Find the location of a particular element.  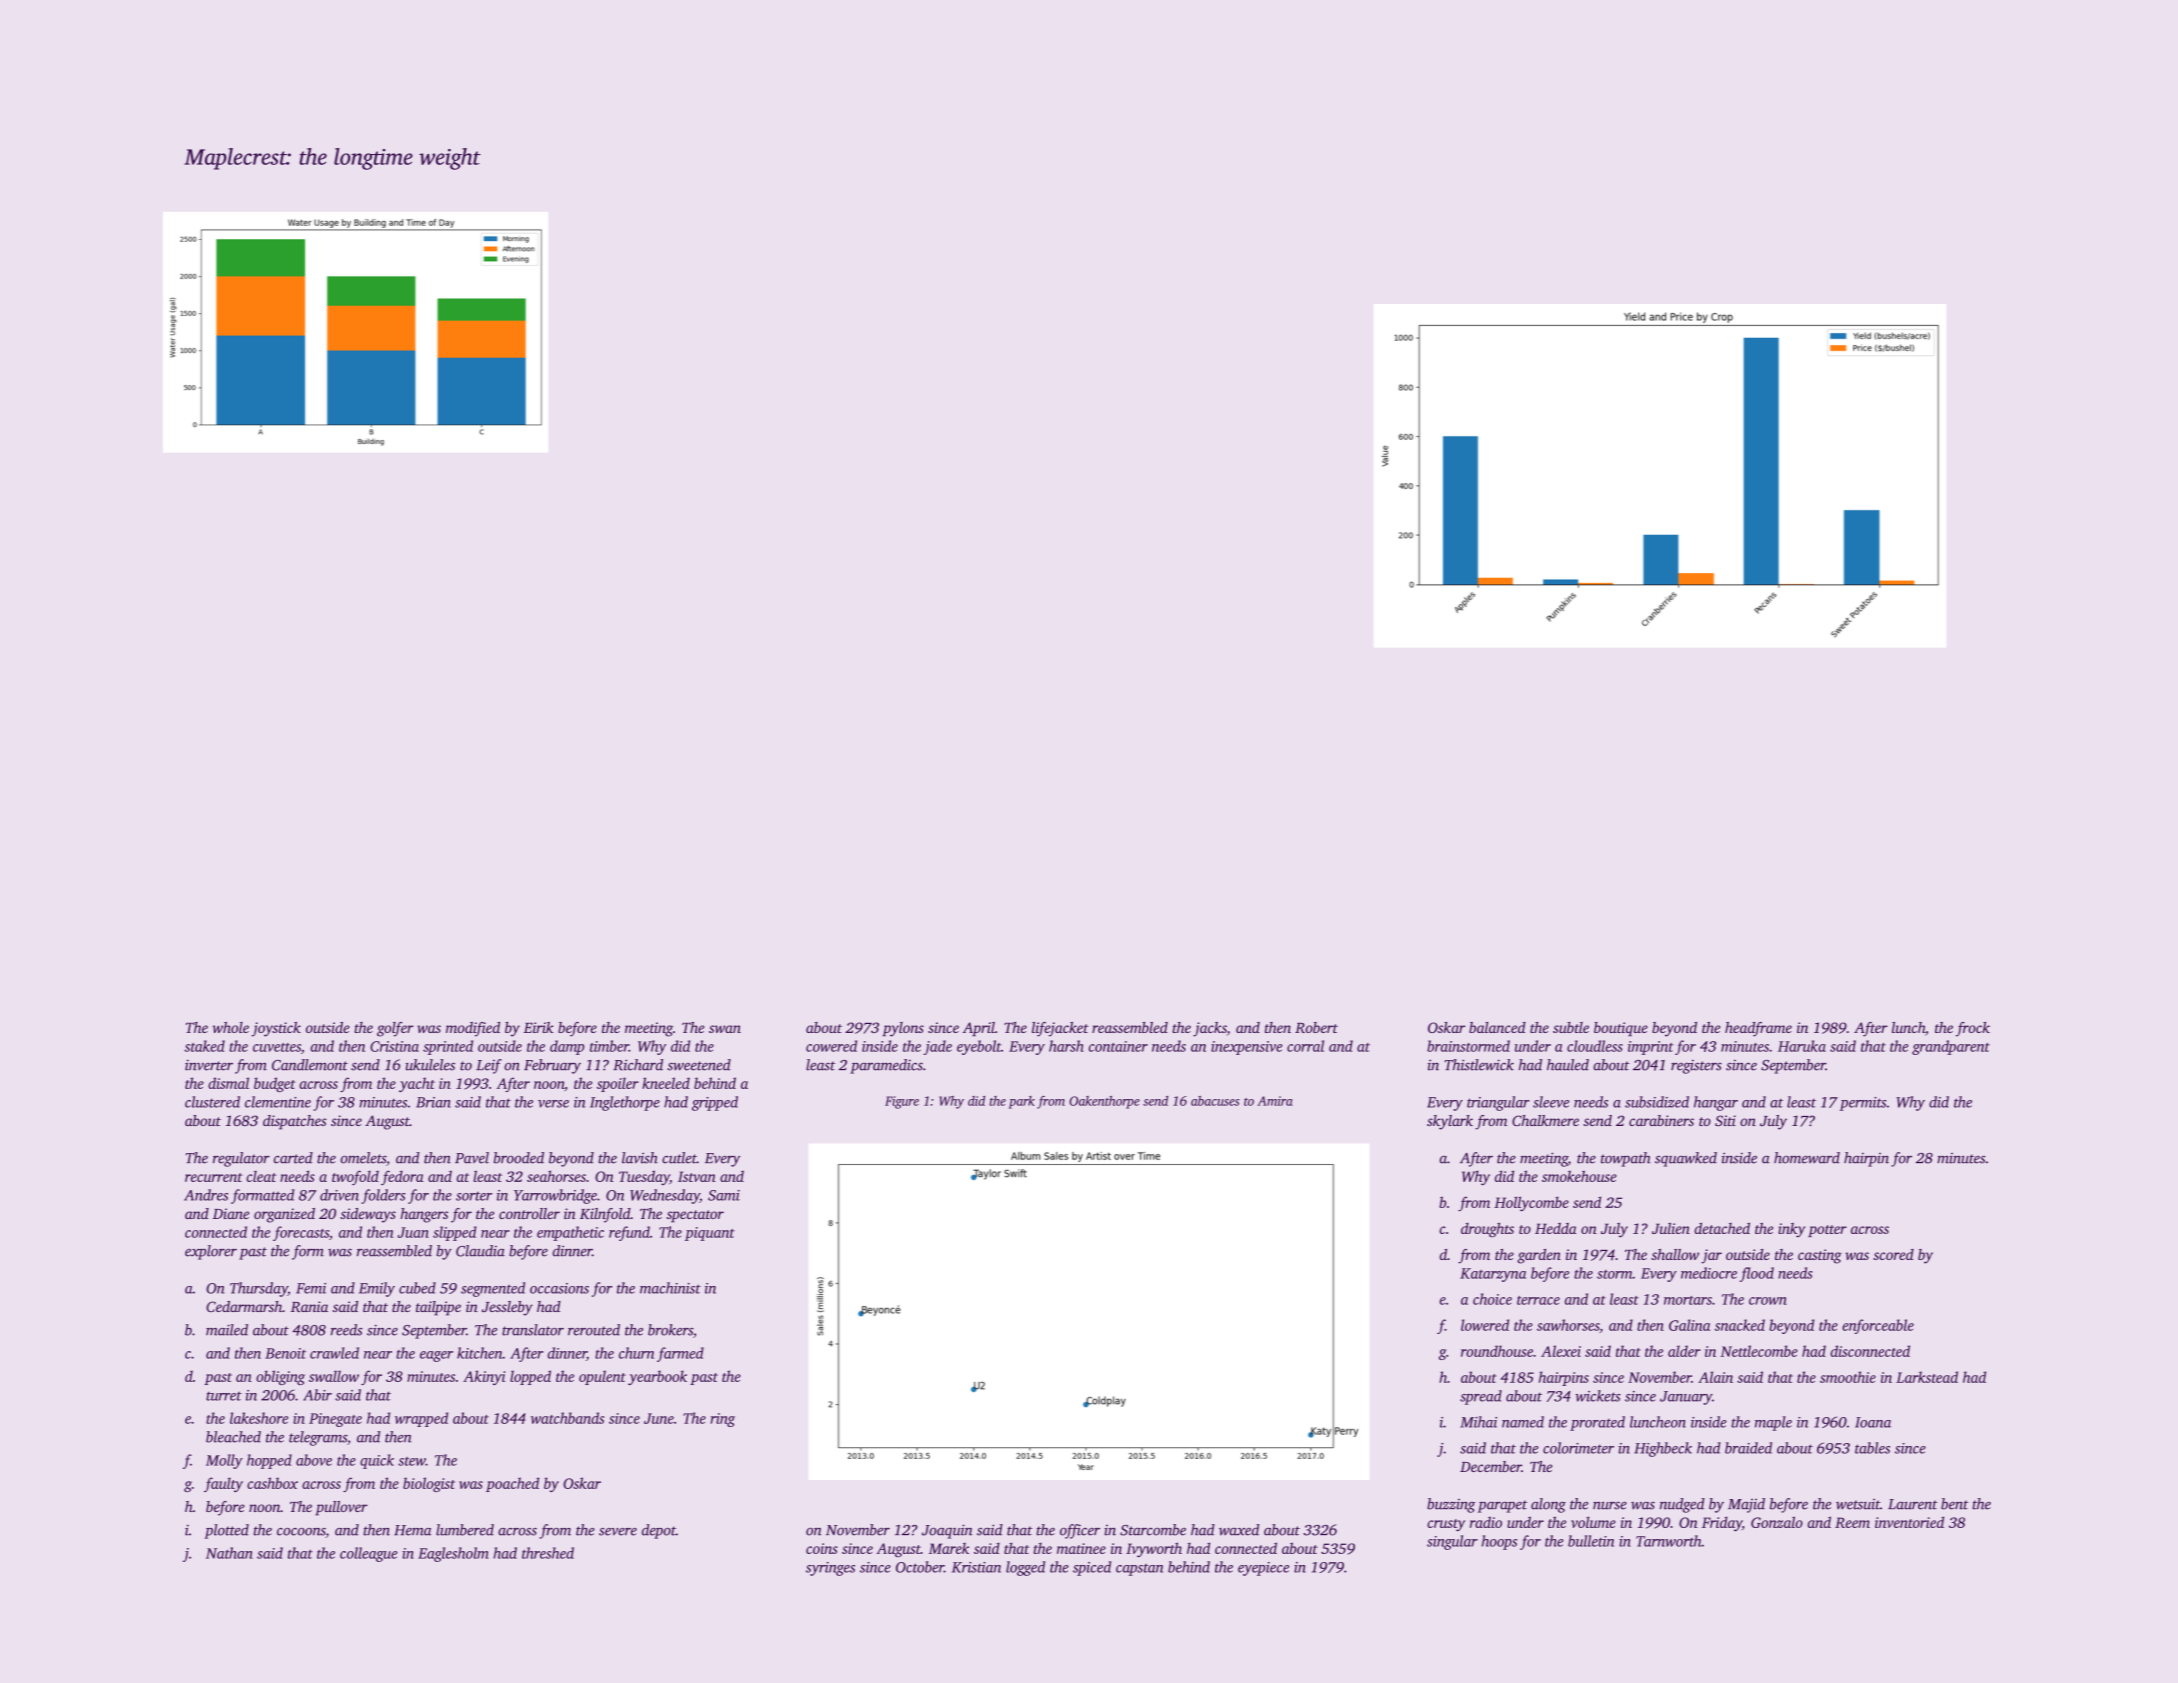

faulty is located at coordinates (223, 1484).
